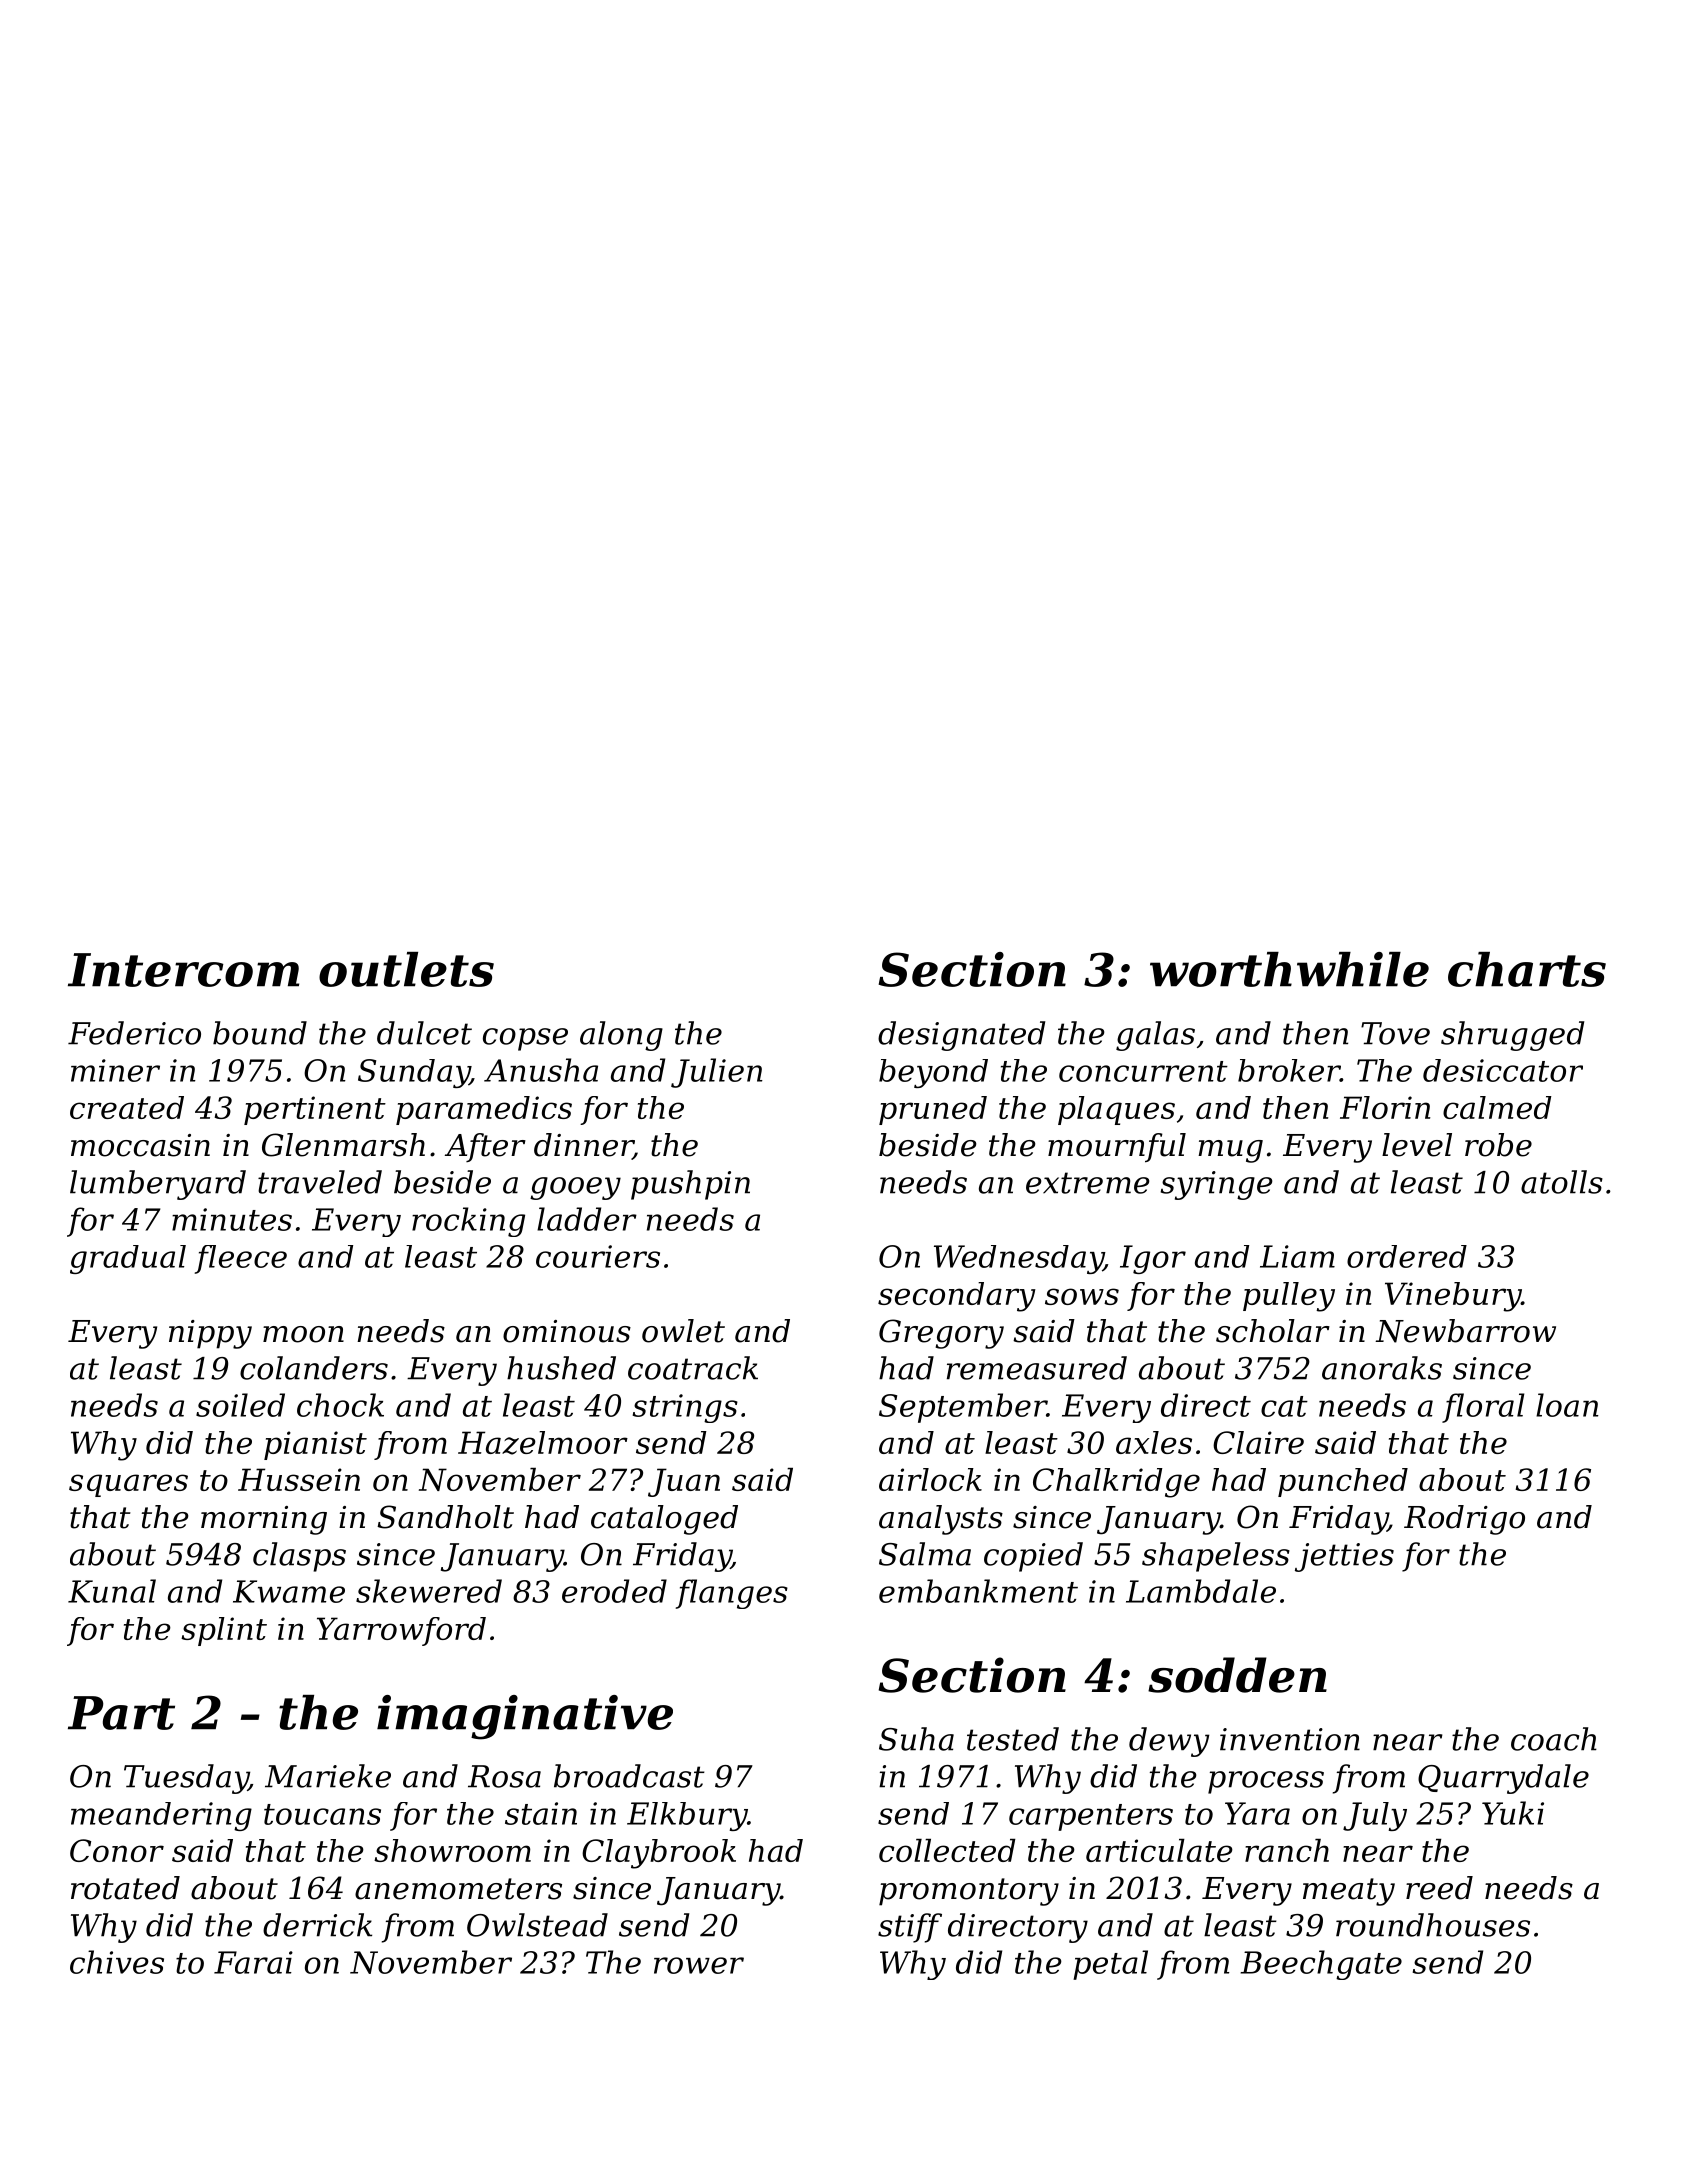 The width and height of the document is (1683, 2178). Describe the element at coordinates (299, 1557) in the document. I see `clasps` at that location.
